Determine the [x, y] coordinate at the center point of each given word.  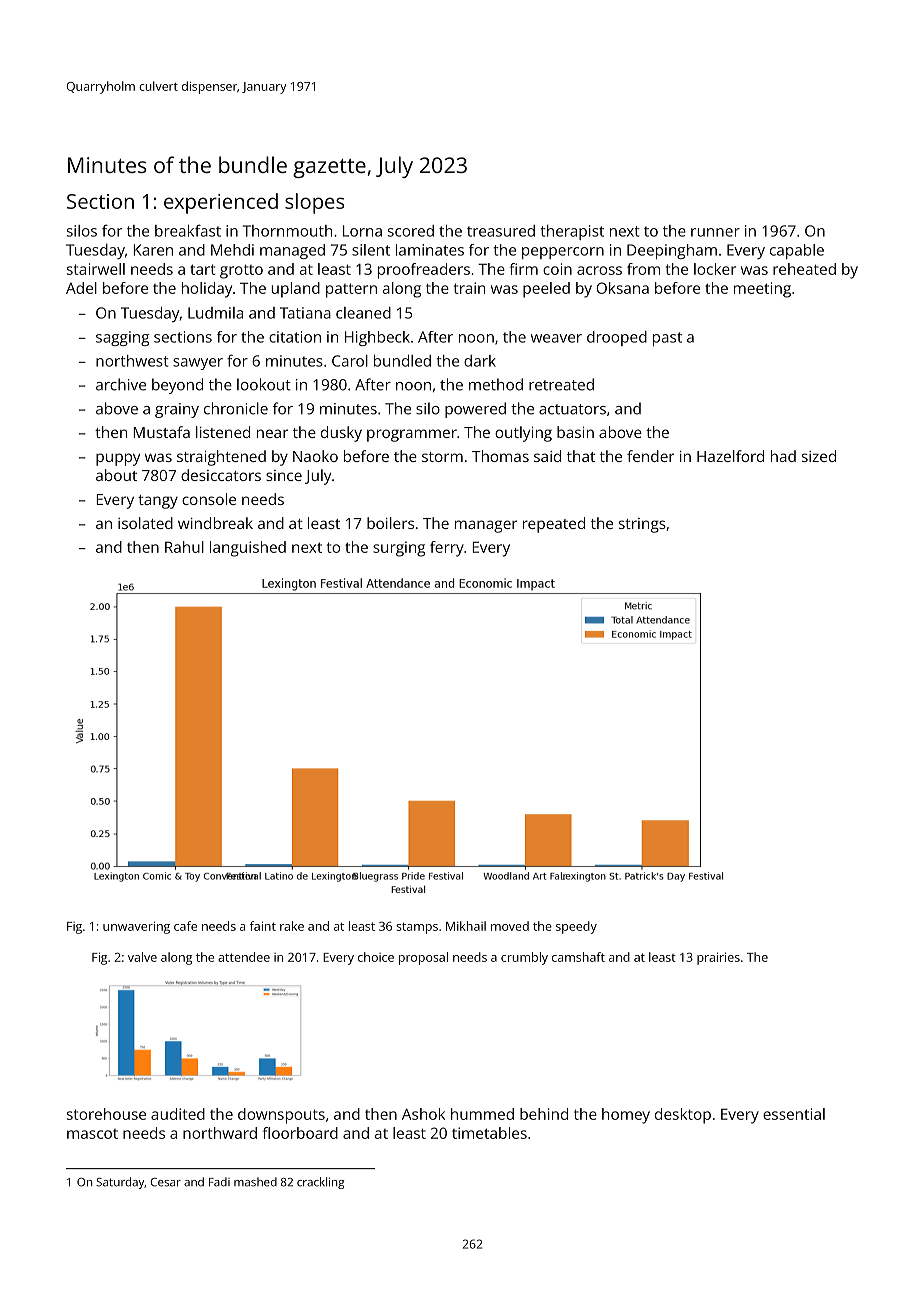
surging [399, 549]
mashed [255, 1182]
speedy [576, 927]
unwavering [136, 927]
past [667, 339]
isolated [145, 523]
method [496, 384]
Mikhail [466, 926]
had [783, 456]
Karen [153, 250]
